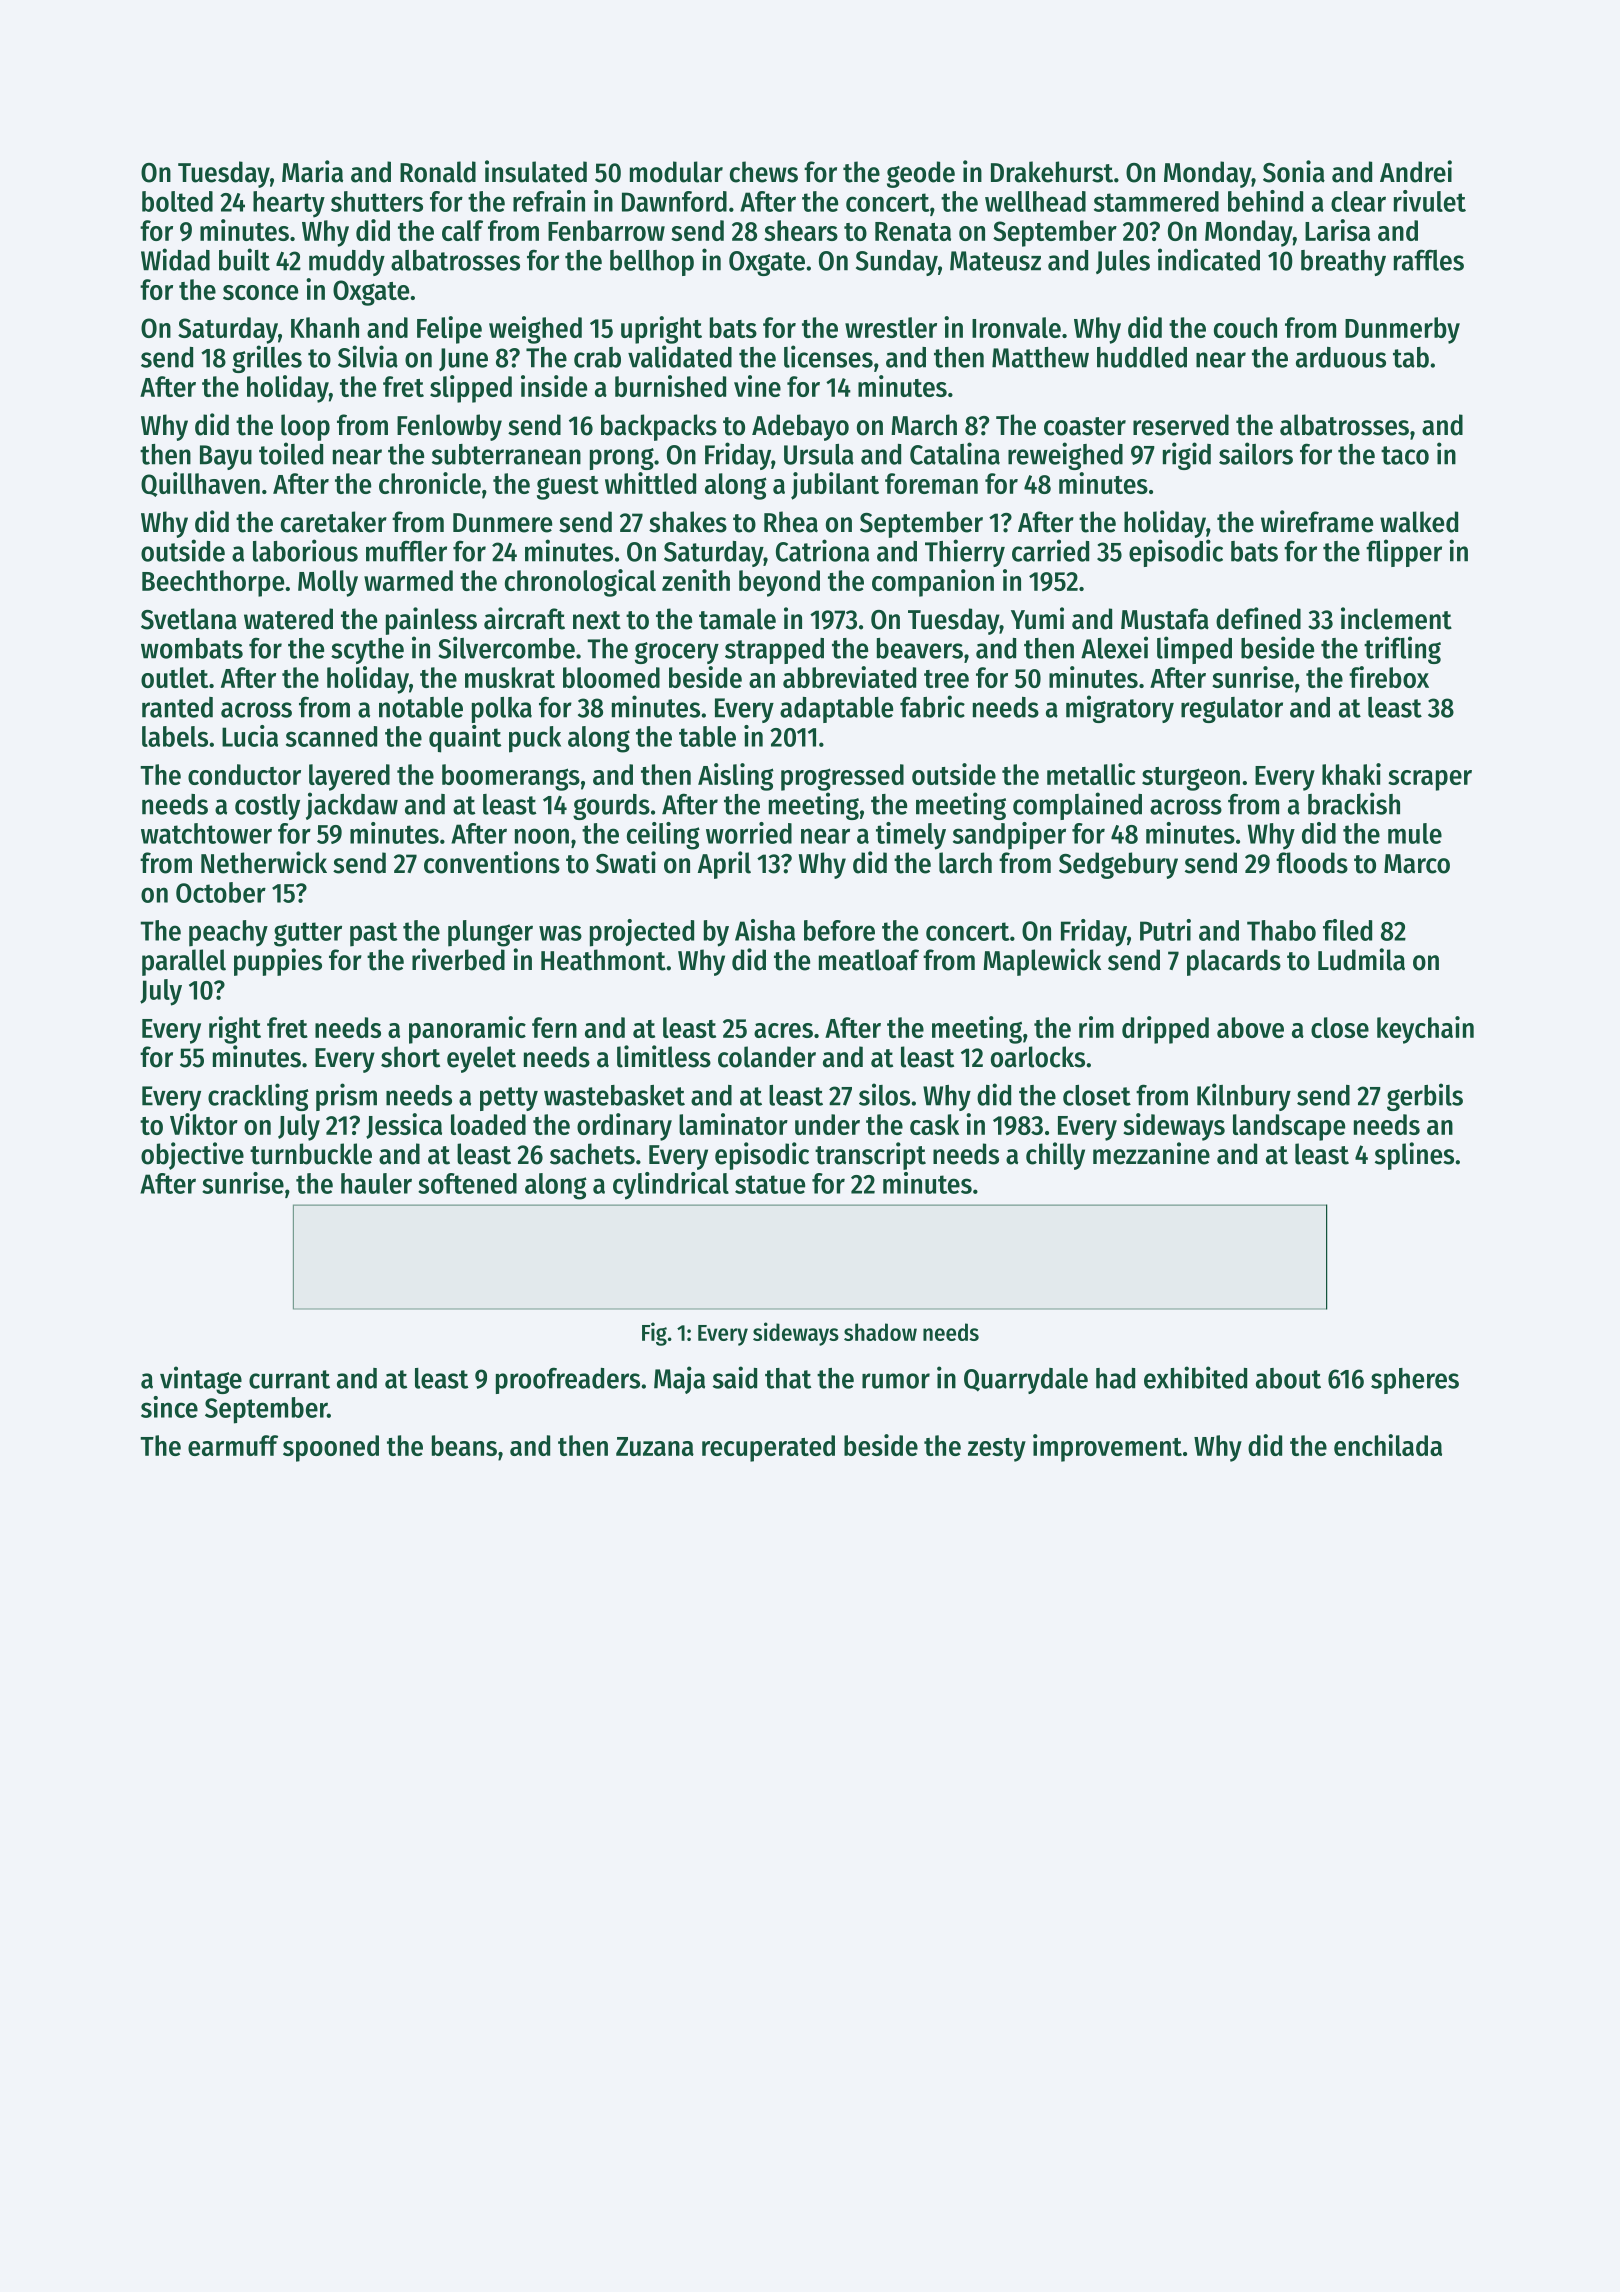  What do you see at coordinates (201, 1380) in the document?
I see `vintage` at bounding box center [201, 1380].
